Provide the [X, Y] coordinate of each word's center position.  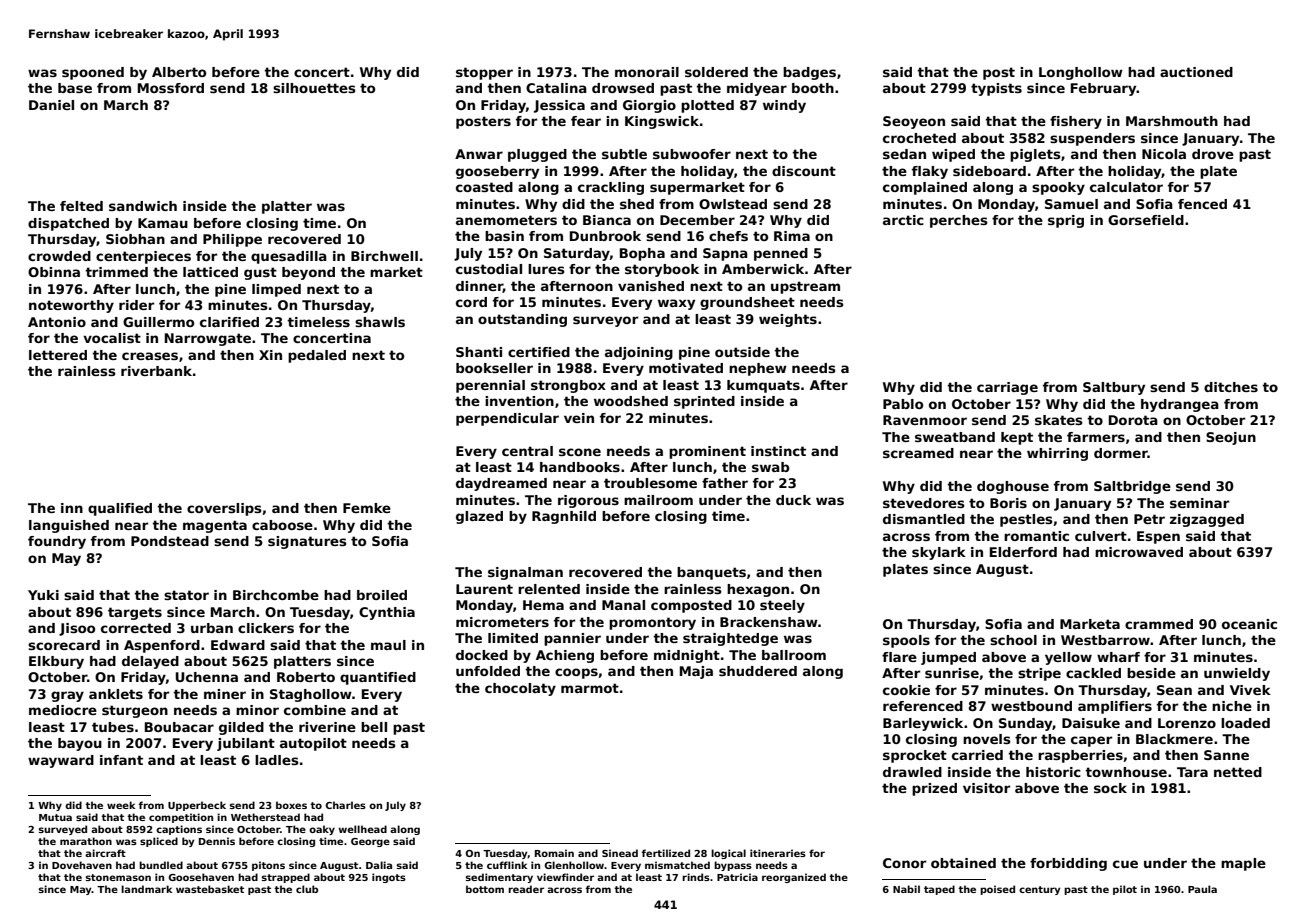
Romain [554, 853]
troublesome [650, 483]
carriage [1007, 388]
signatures [307, 542]
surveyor [605, 321]
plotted [707, 106]
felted [81, 206]
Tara [1192, 772]
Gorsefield [1146, 220]
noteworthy [71, 306]
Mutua [55, 817]
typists [996, 89]
